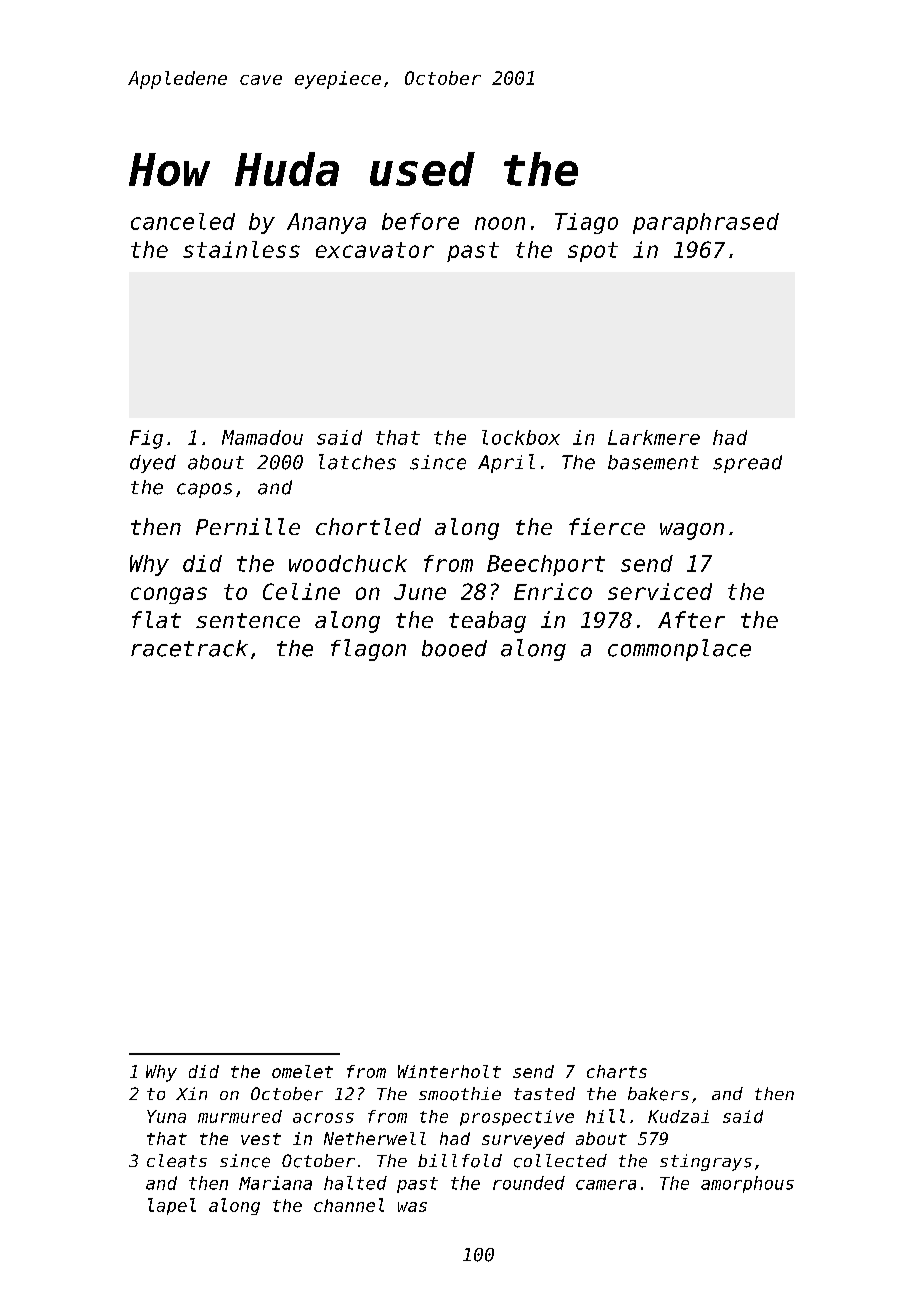 The image size is (924, 1311). Describe the element at coordinates (146, 439) in the screenshot. I see `Fig` at that location.
